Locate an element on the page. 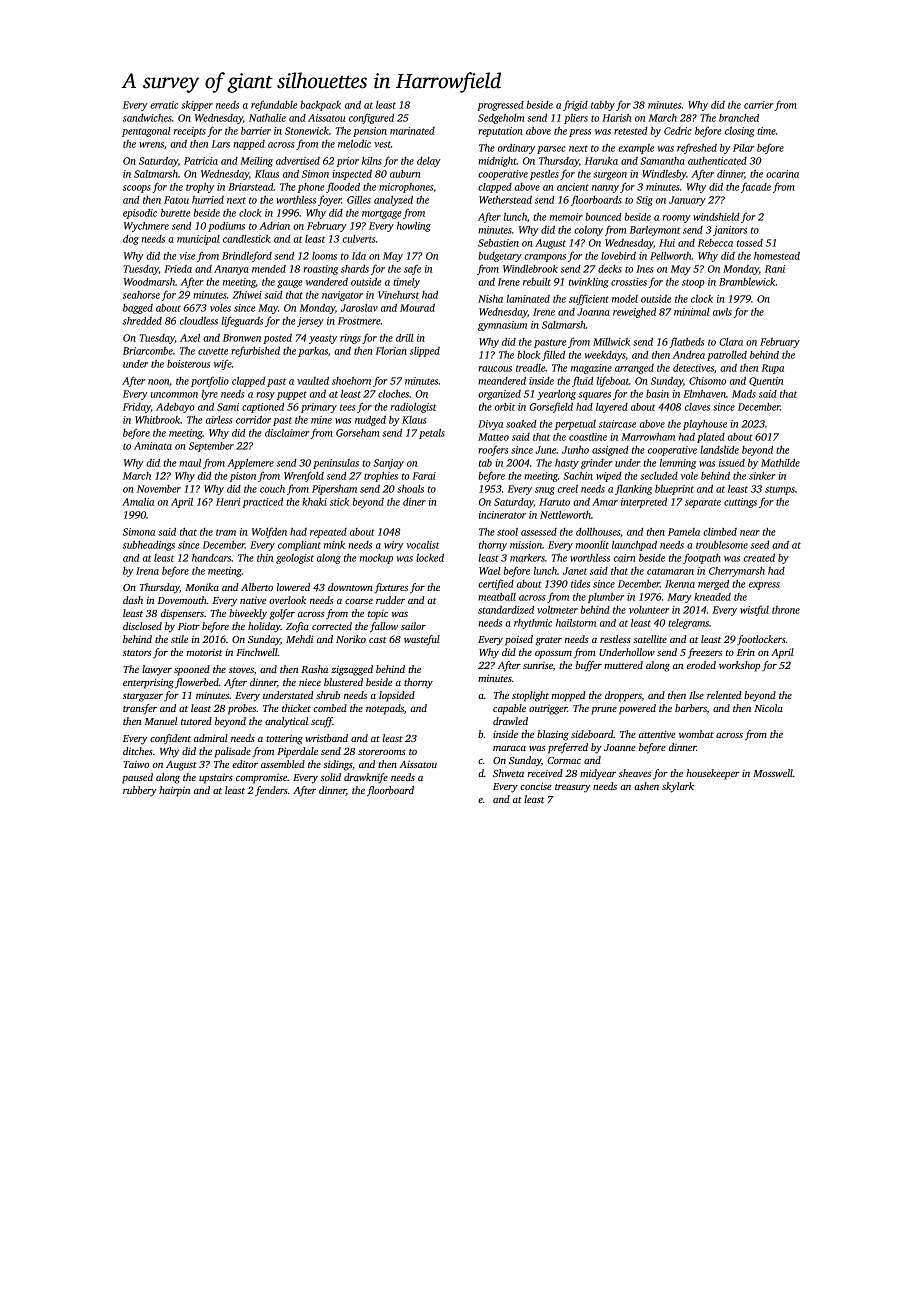  overlook is located at coordinates (287, 600).
